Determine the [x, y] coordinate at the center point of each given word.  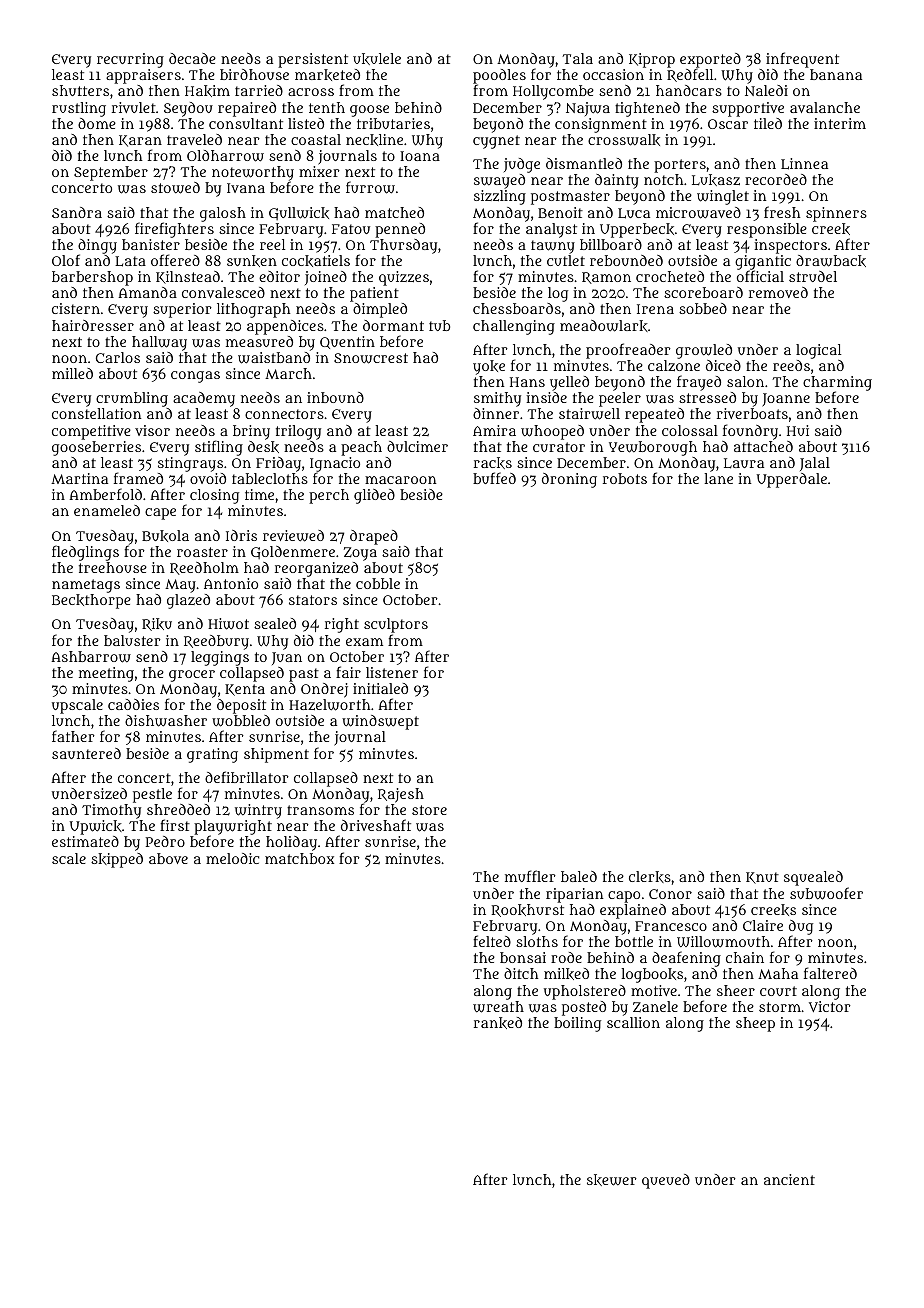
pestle [152, 795]
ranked [498, 1023]
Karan [140, 141]
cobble [378, 583]
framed [138, 478]
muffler [530, 876]
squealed [813, 878]
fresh [782, 212]
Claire [763, 925]
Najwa [588, 109]
